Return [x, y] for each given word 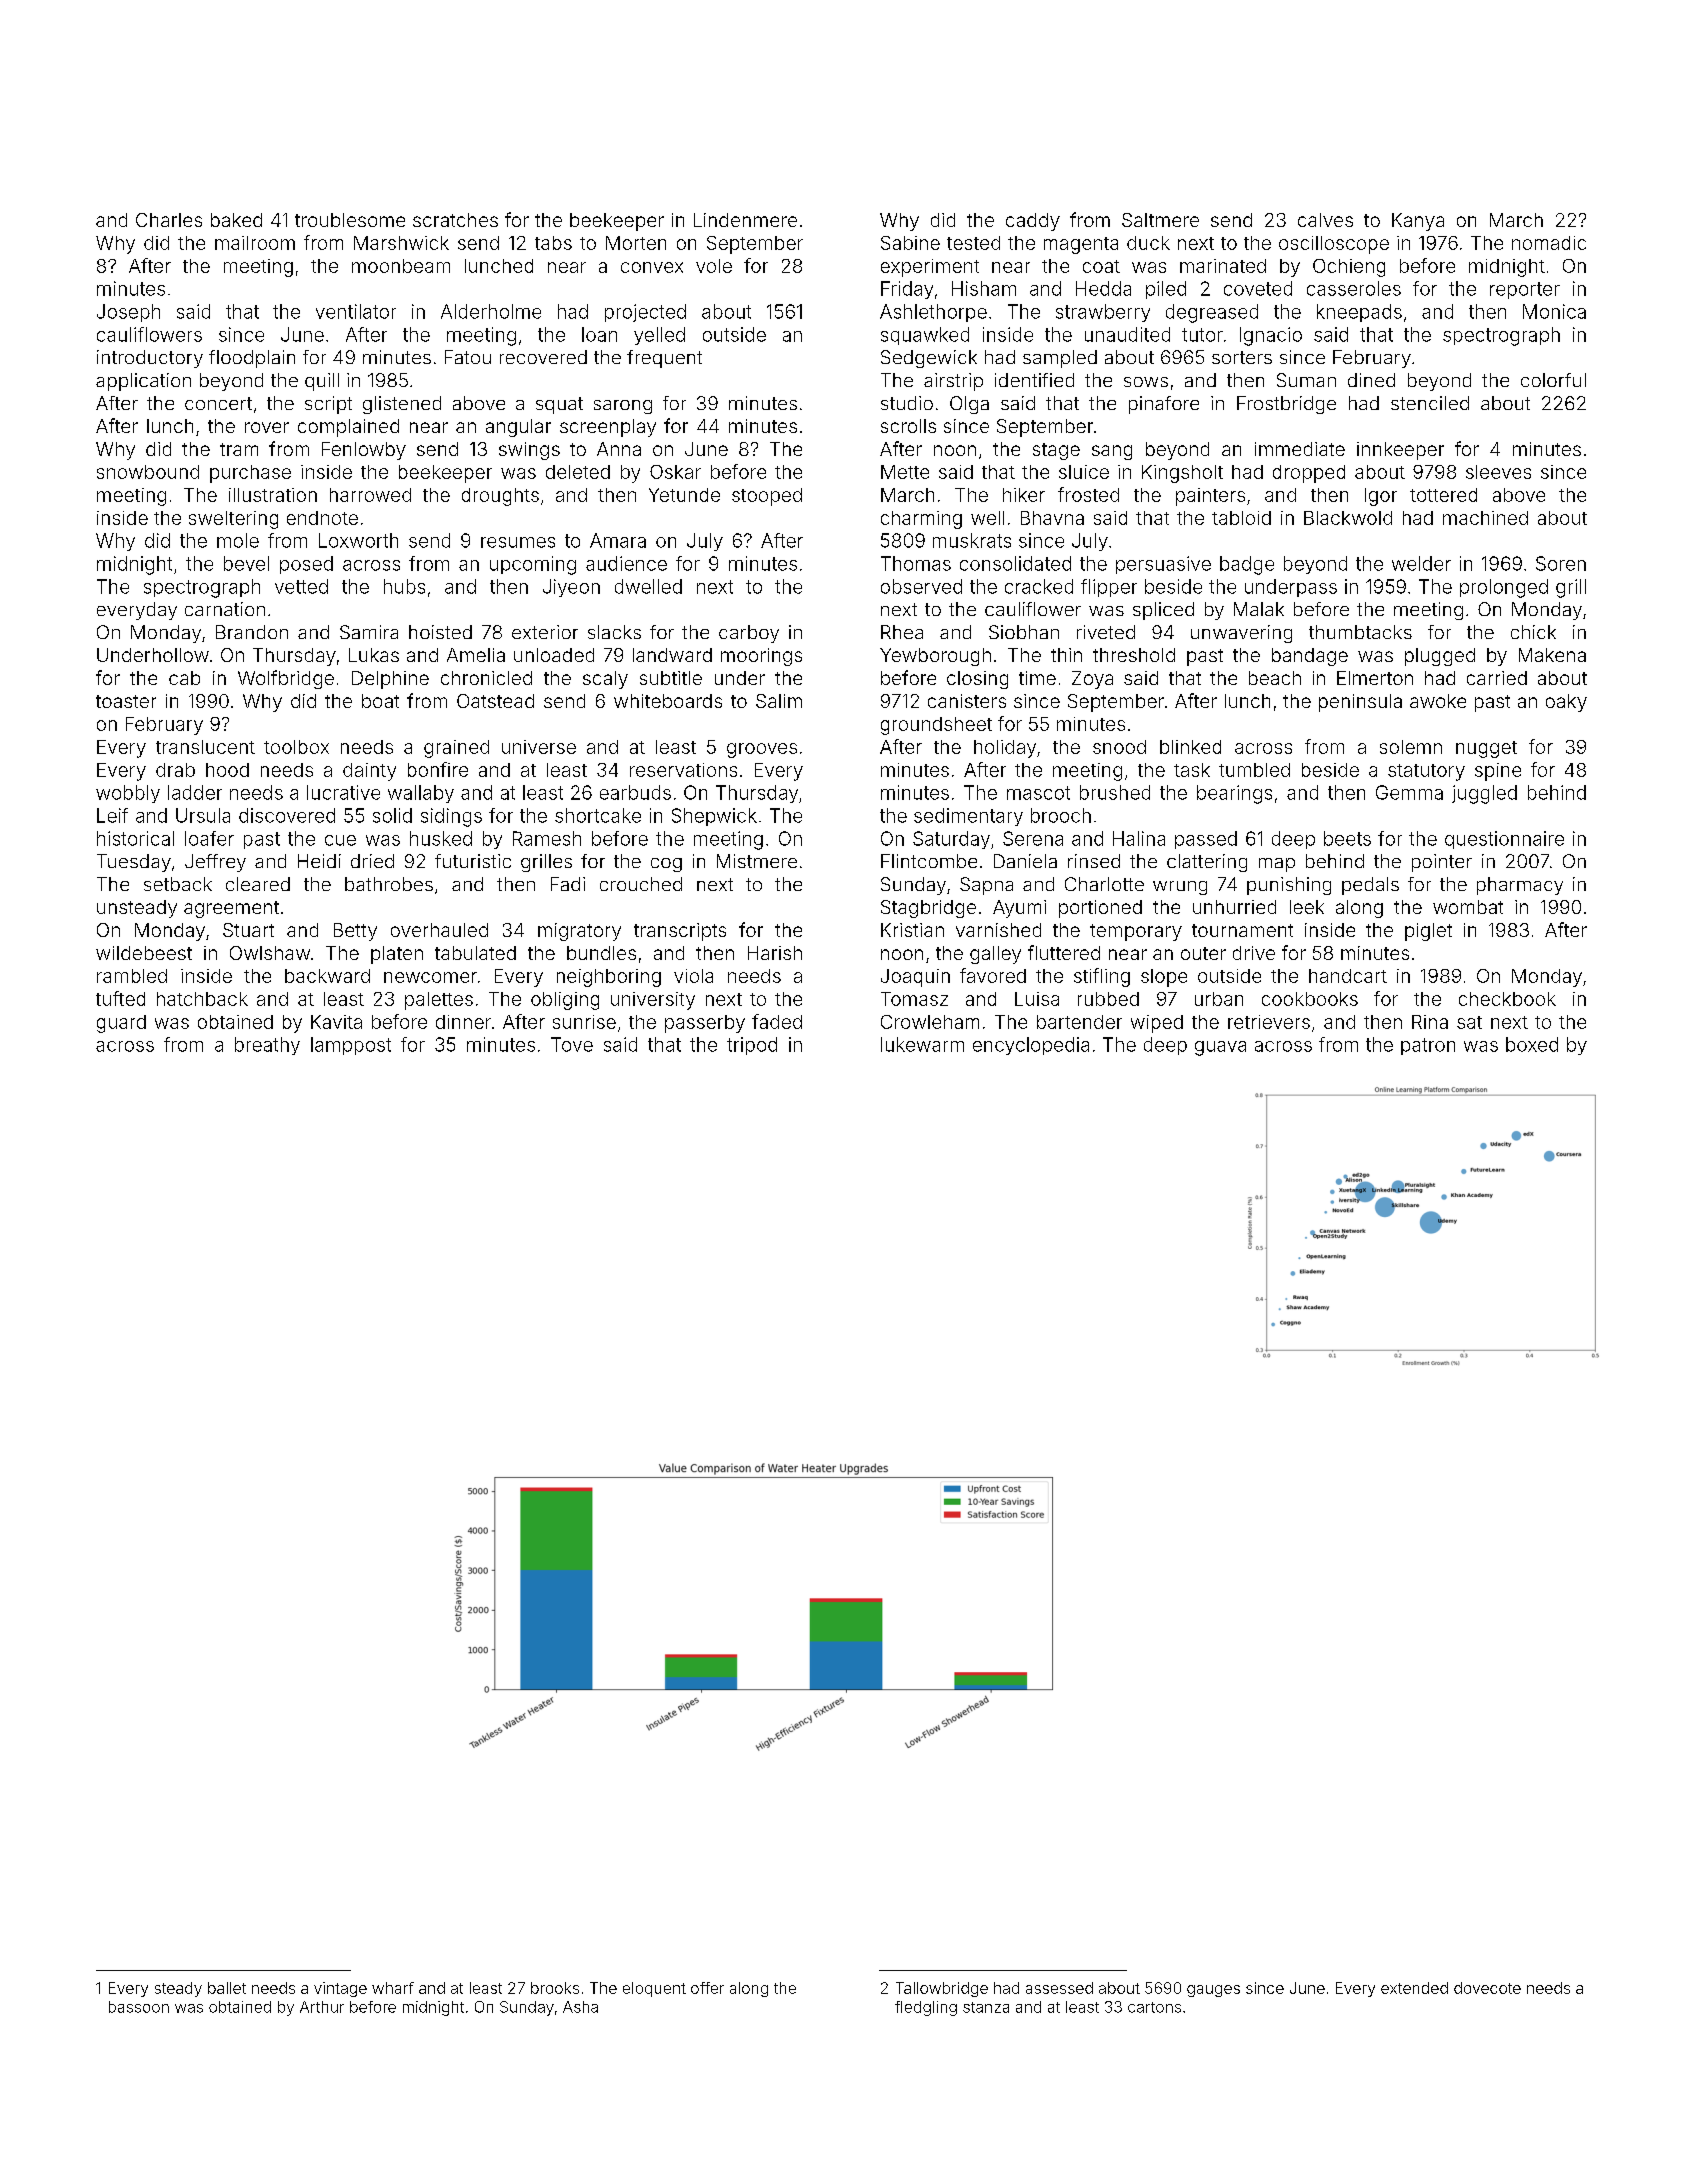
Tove [572, 1044]
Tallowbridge [942, 1989]
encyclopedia [1031, 1046]
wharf [393, 1988]
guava [1220, 1048]
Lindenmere [745, 220]
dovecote [1487, 1988]
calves [1325, 220]
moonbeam [401, 266]
